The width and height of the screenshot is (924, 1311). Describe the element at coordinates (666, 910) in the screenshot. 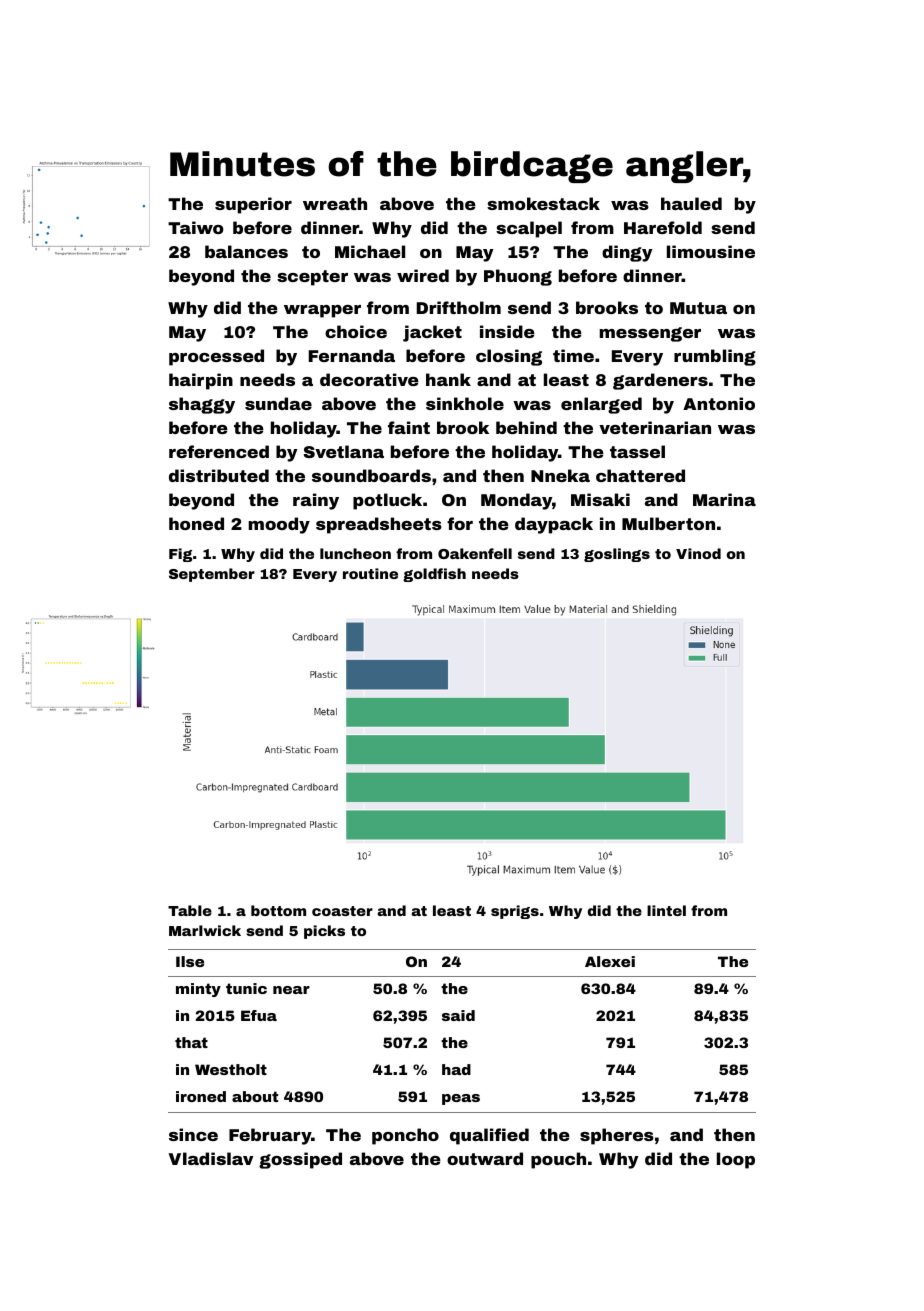

I see `lintel` at that location.
